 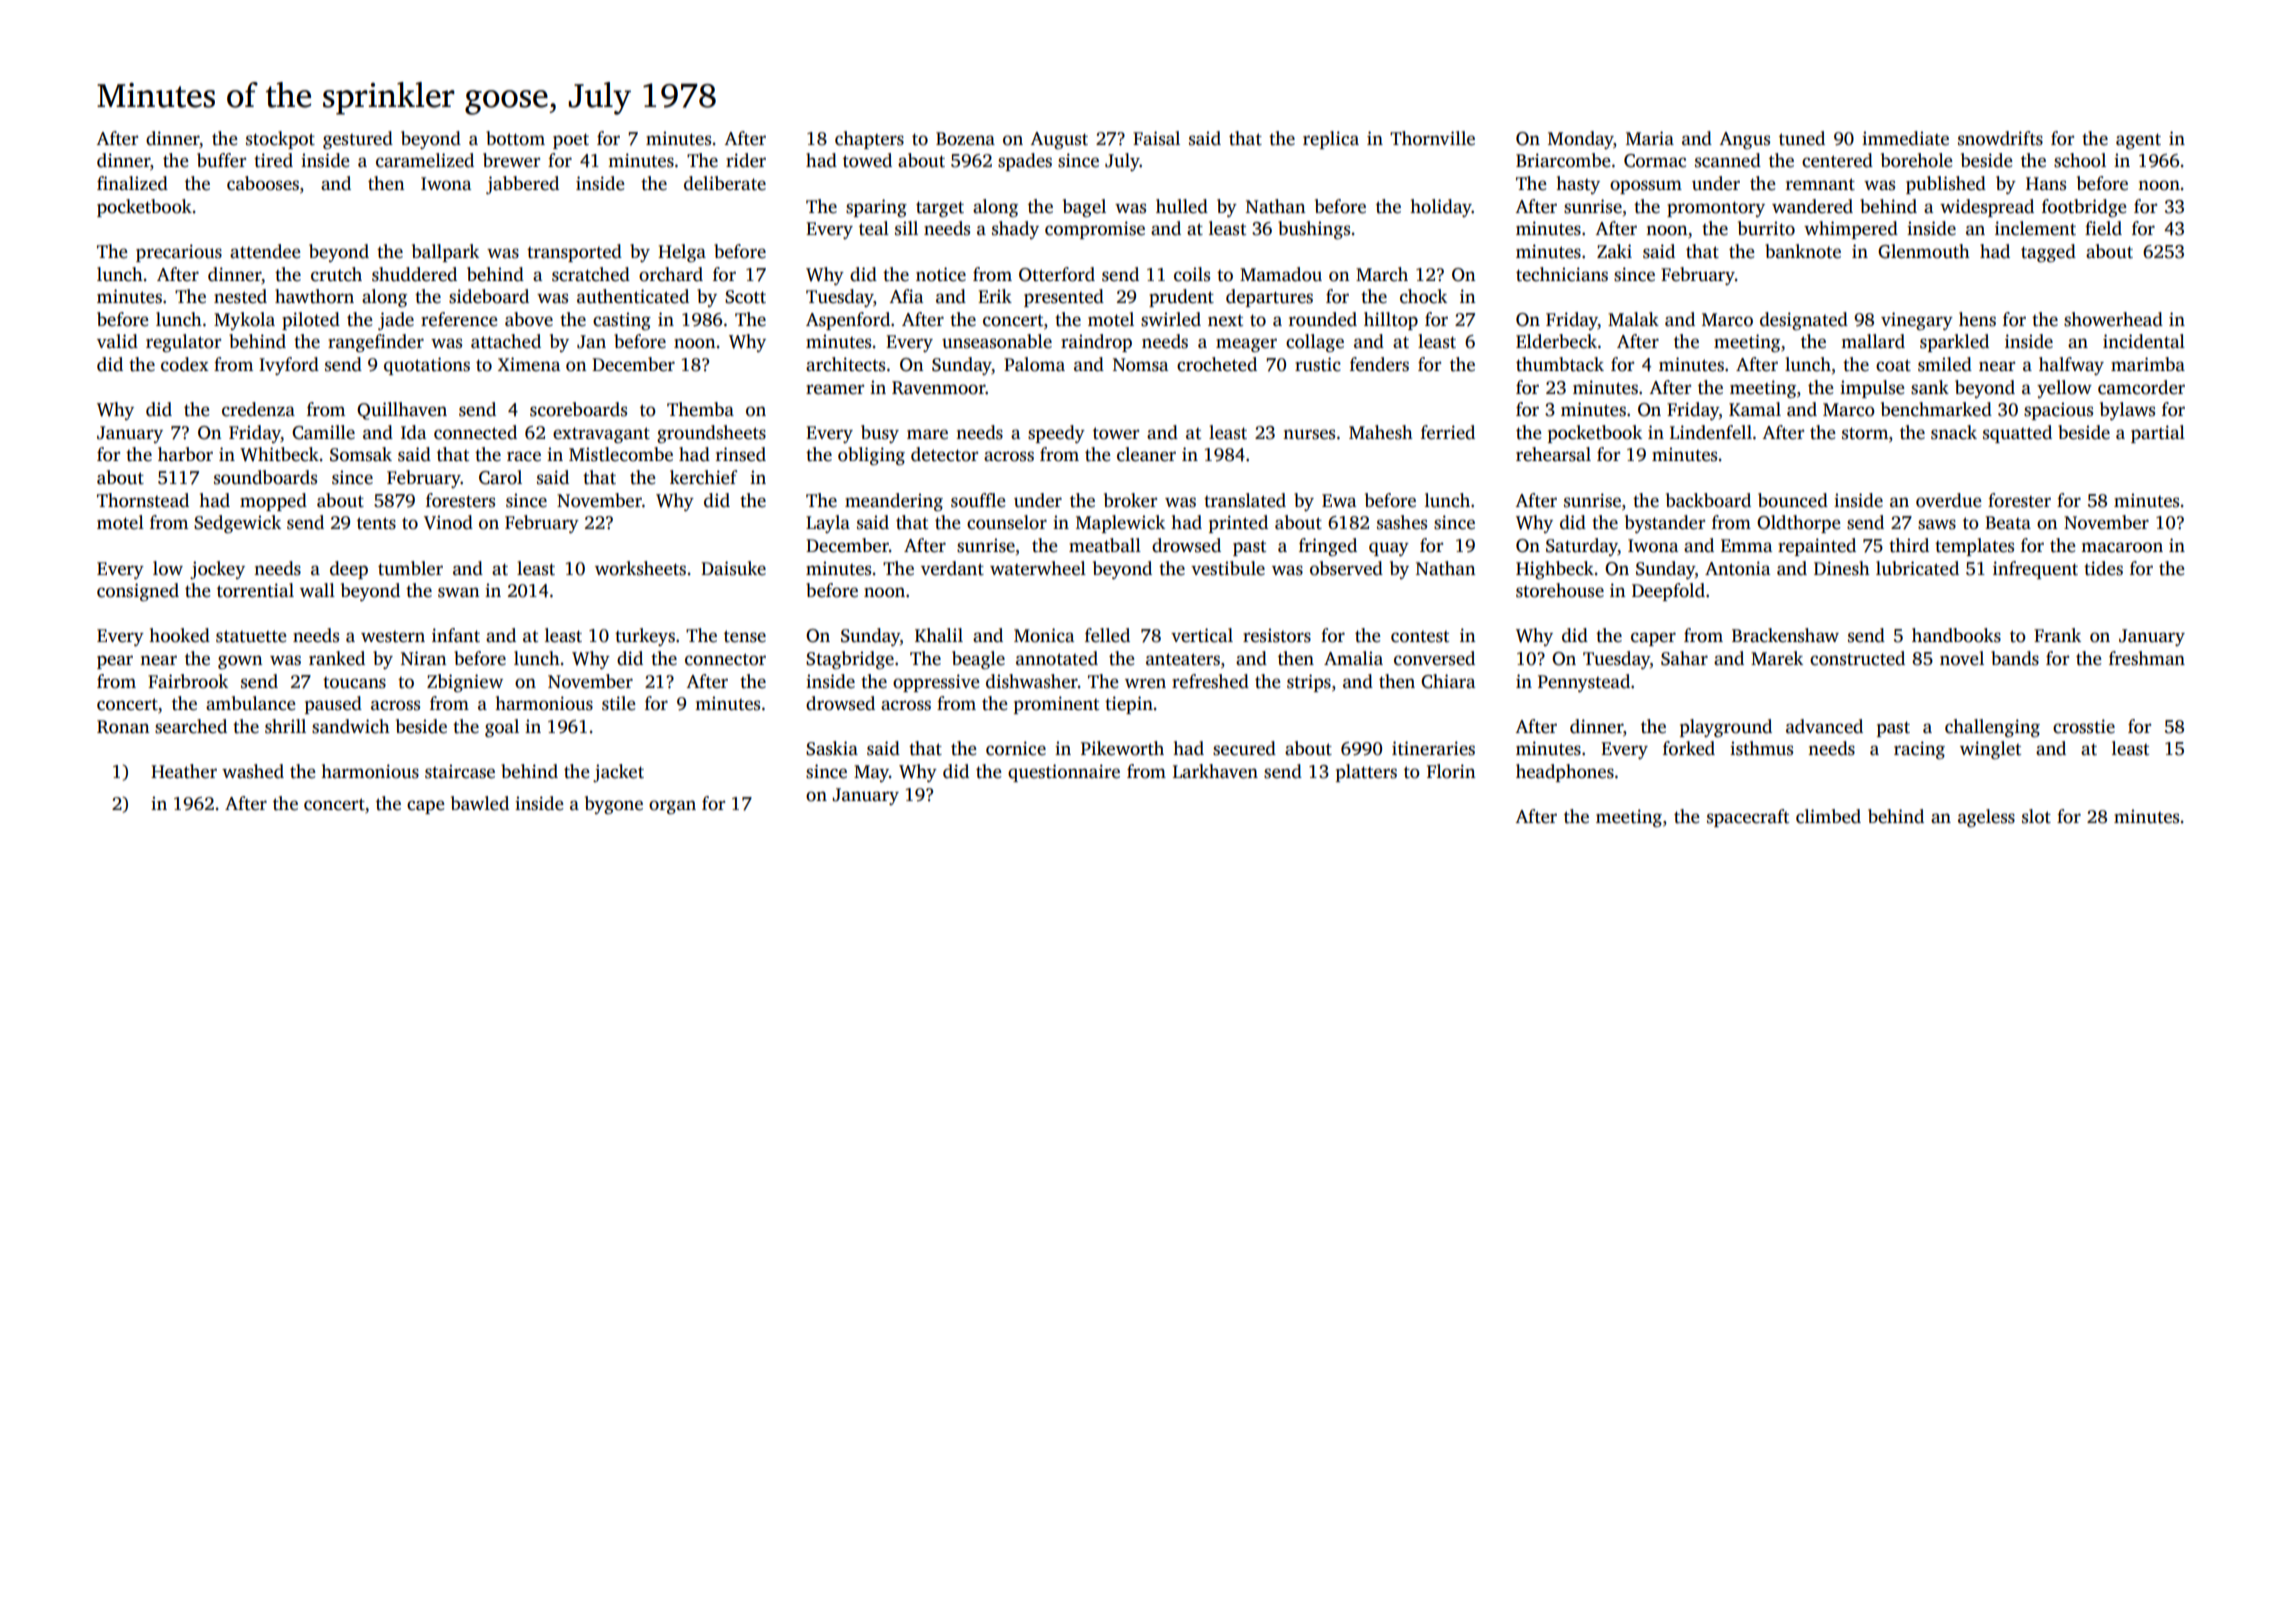 What do you see at coordinates (944, 454) in the screenshot?
I see `detector` at bounding box center [944, 454].
